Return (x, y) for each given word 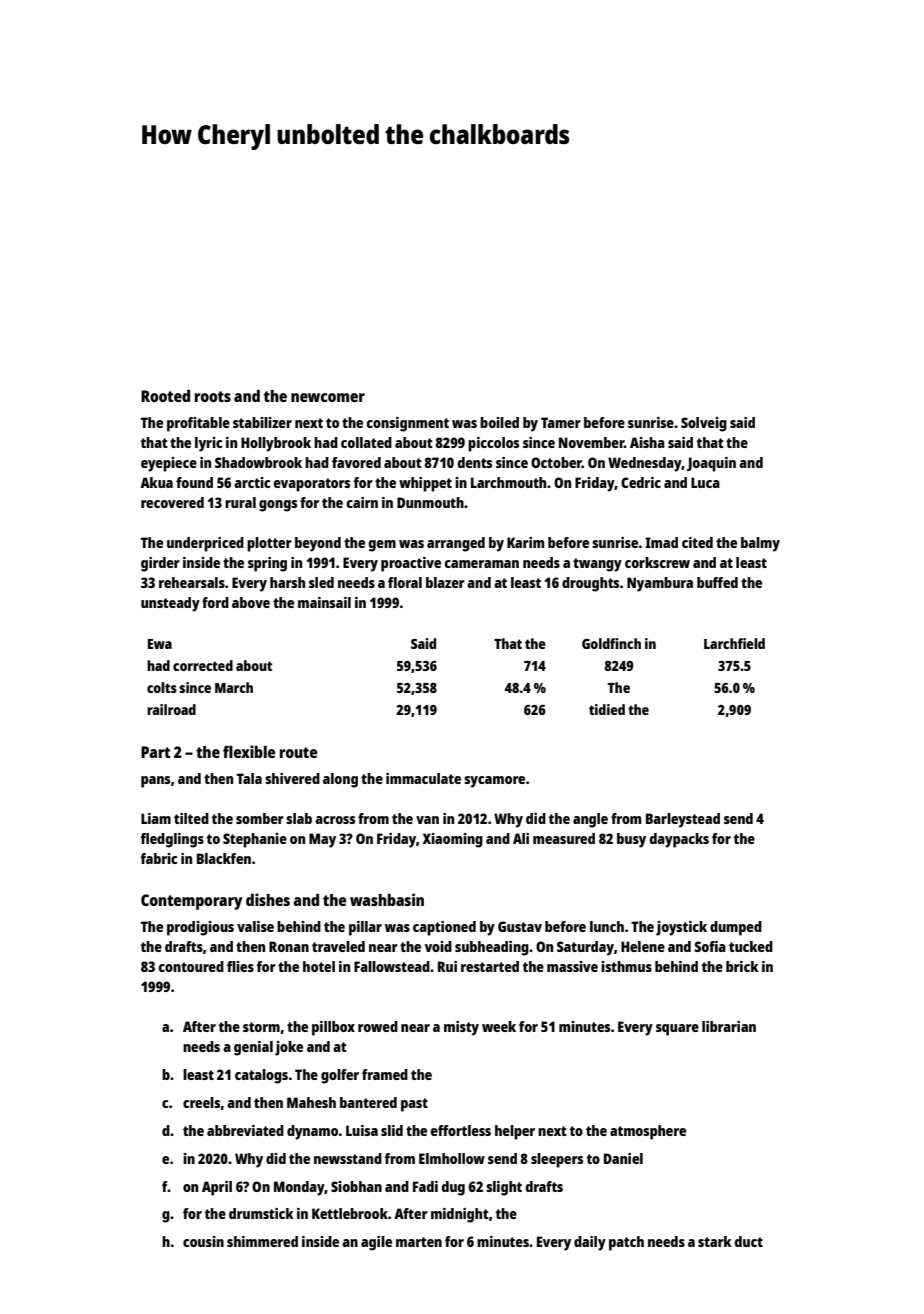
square (677, 1030)
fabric (158, 858)
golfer (340, 1076)
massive (572, 966)
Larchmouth (508, 482)
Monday (299, 1188)
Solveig (704, 424)
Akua (156, 482)
